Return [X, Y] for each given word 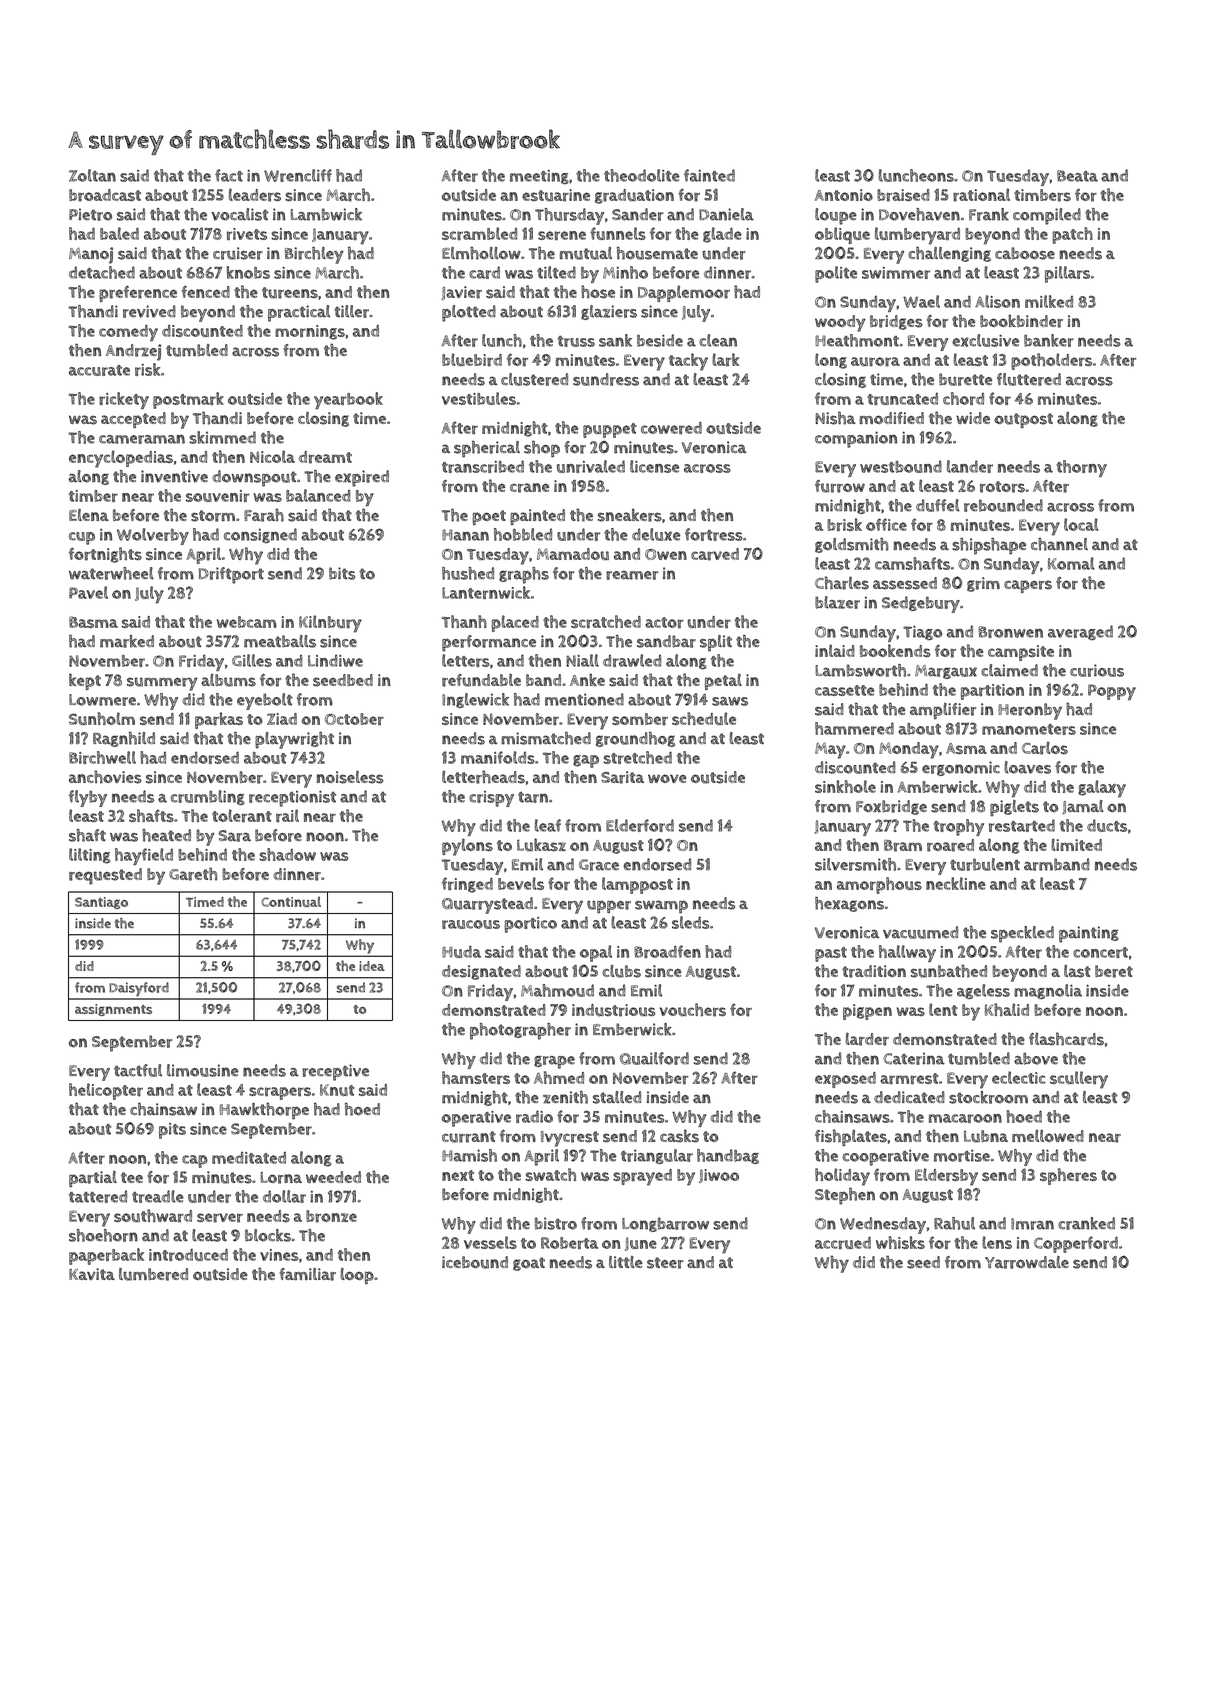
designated [481, 972]
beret [1114, 971]
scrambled [479, 233]
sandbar [666, 641]
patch [1072, 235]
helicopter [106, 1091]
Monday [909, 750]
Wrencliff [298, 175]
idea [372, 966]
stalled [617, 1097]
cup [82, 538]
